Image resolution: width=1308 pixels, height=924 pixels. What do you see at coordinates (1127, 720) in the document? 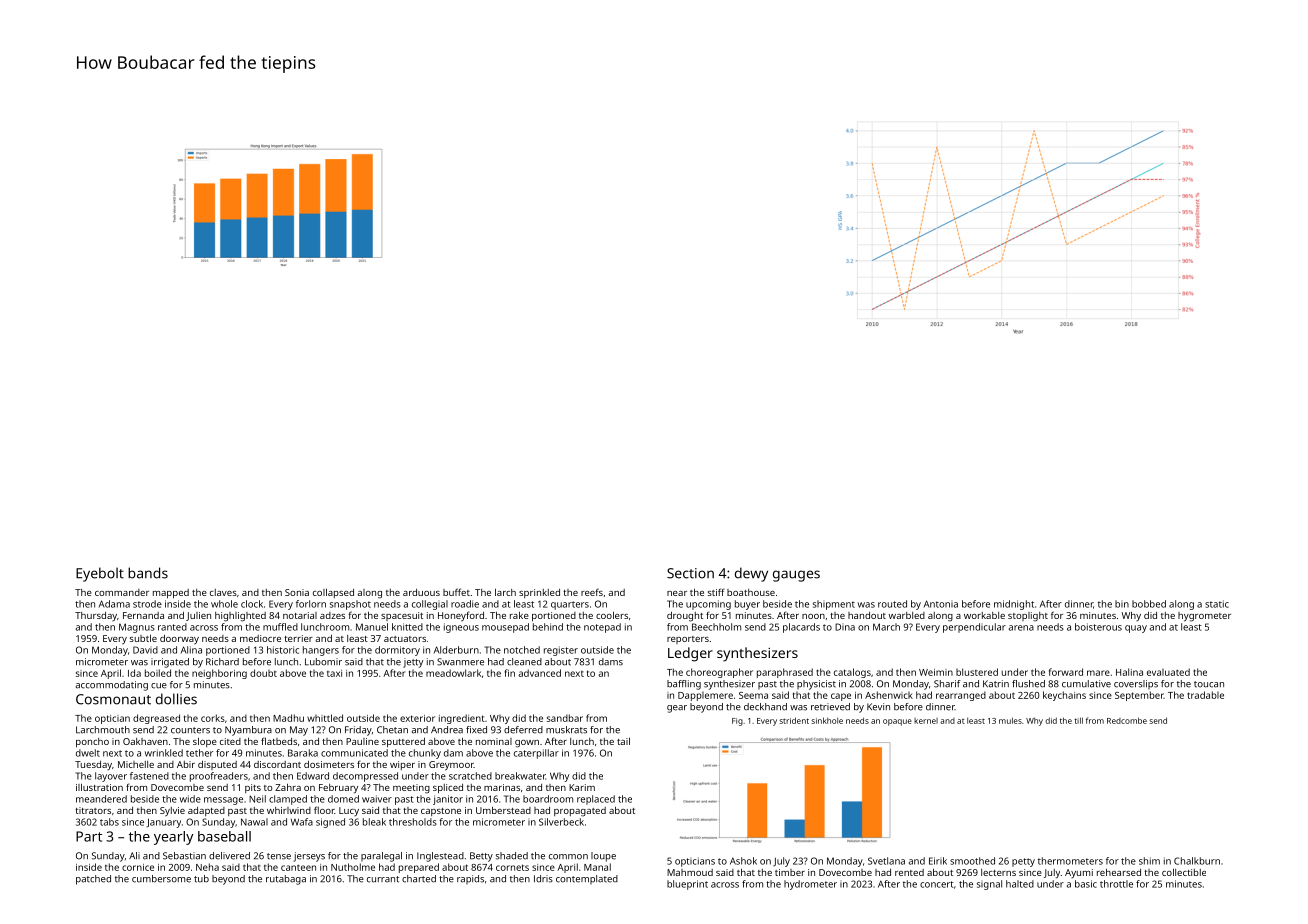
I see `Redcombe` at bounding box center [1127, 720].
